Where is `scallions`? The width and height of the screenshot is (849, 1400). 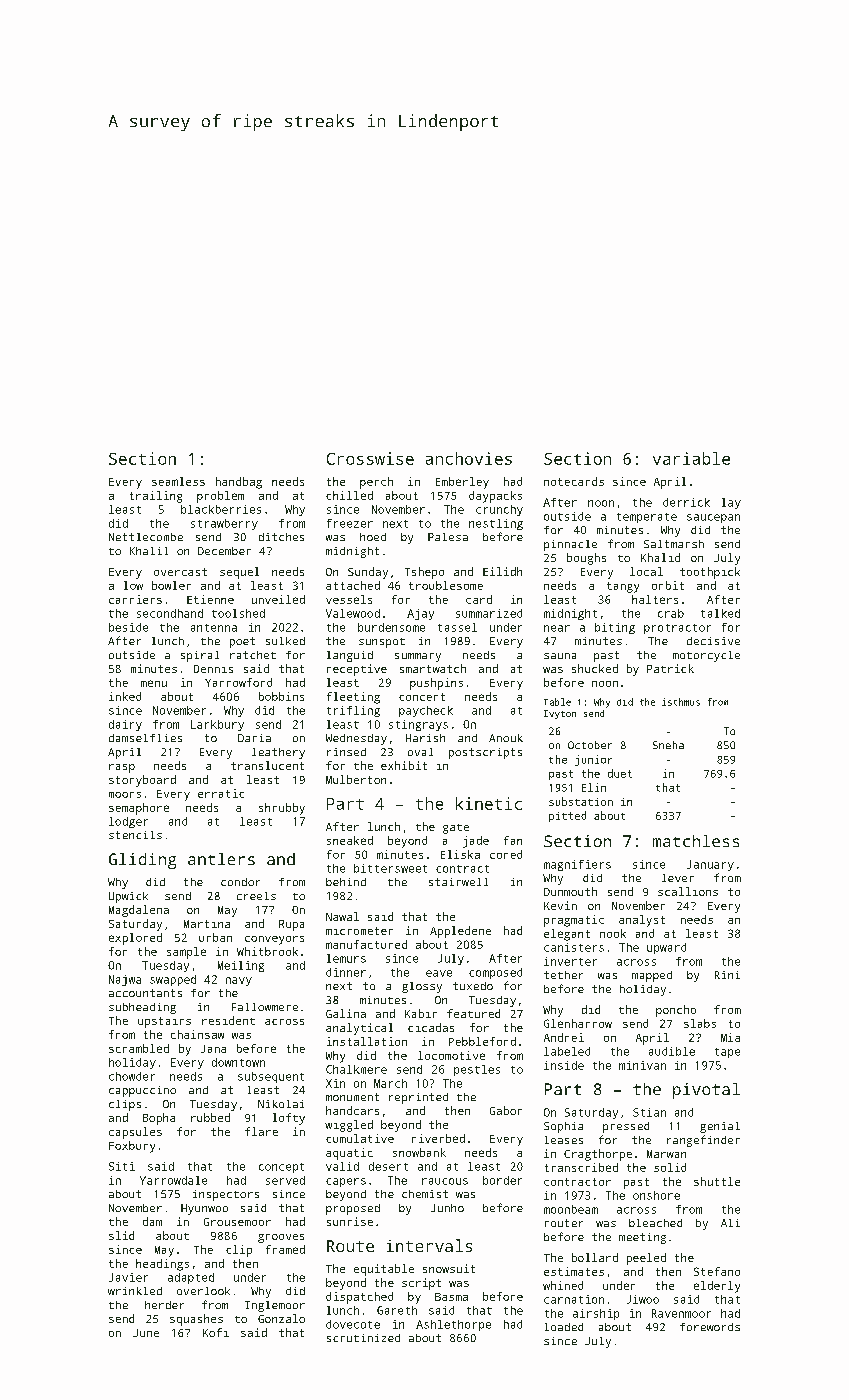
scallions is located at coordinates (688, 891).
